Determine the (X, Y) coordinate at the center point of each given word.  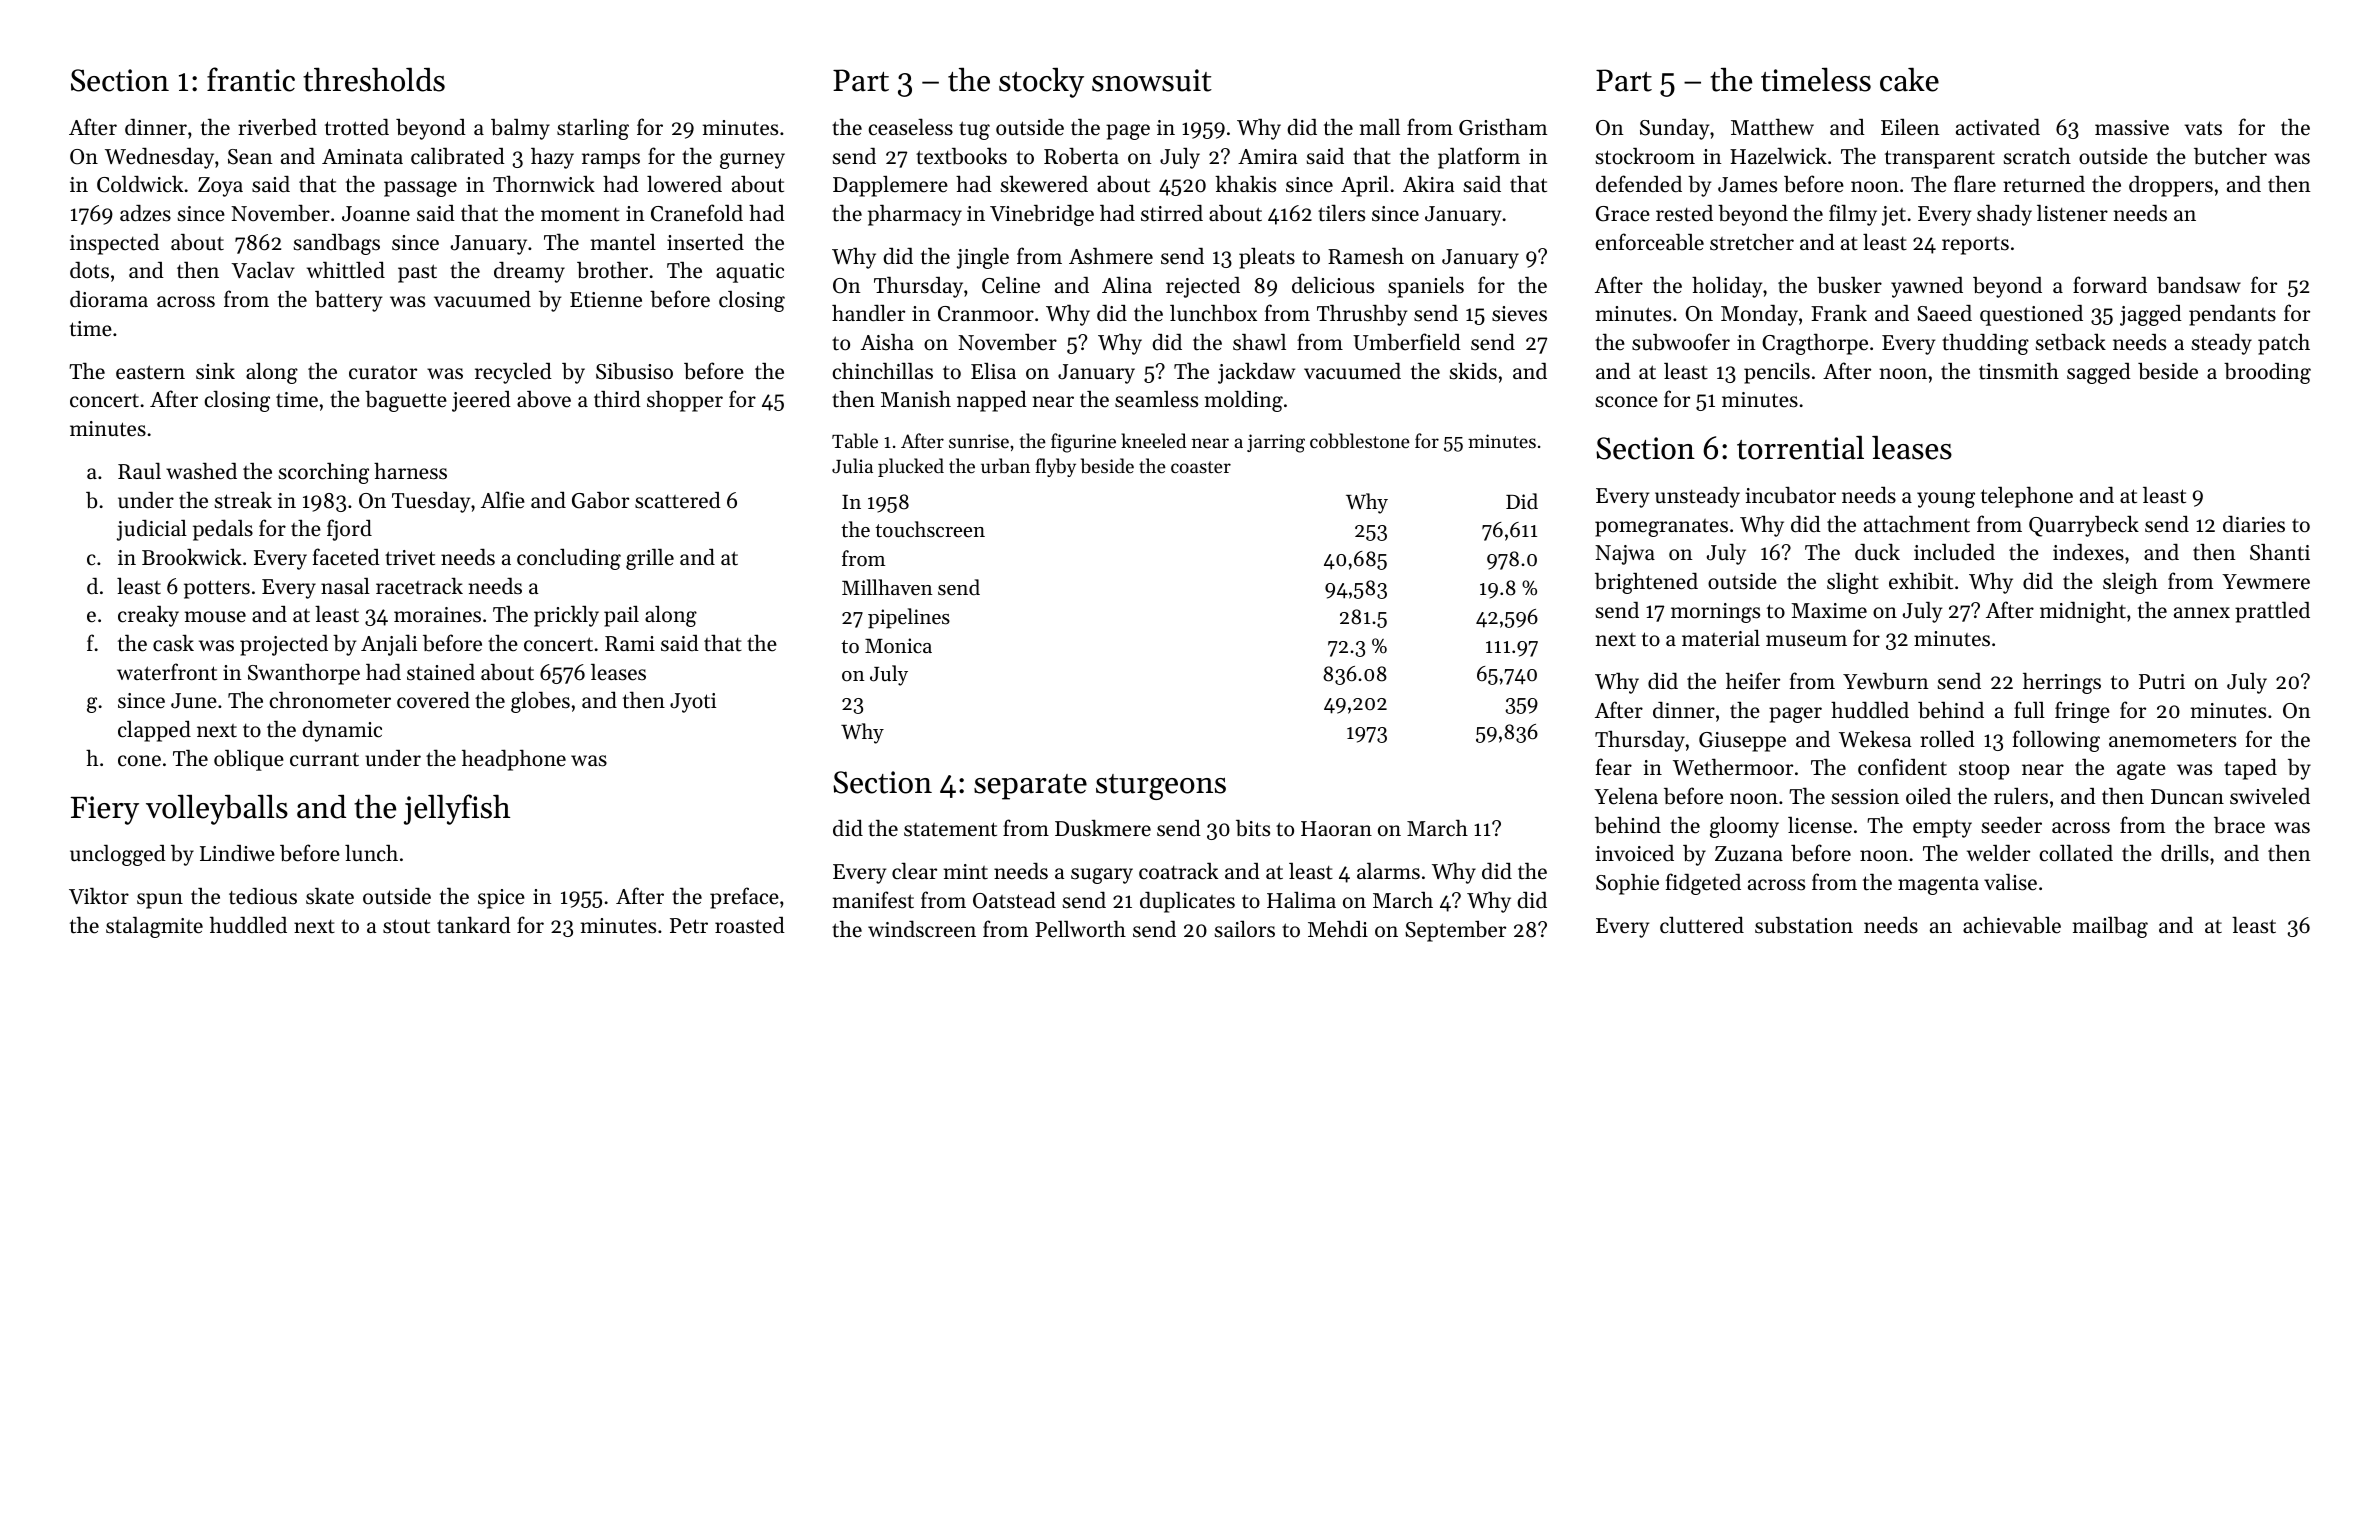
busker (1849, 285)
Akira (1428, 183)
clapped (154, 731)
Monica (898, 645)
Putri (2162, 682)
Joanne (376, 214)
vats (2203, 128)
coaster (1201, 467)
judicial (152, 530)
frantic (251, 79)
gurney (752, 161)
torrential (1800, 447)
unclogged (118, 855)
